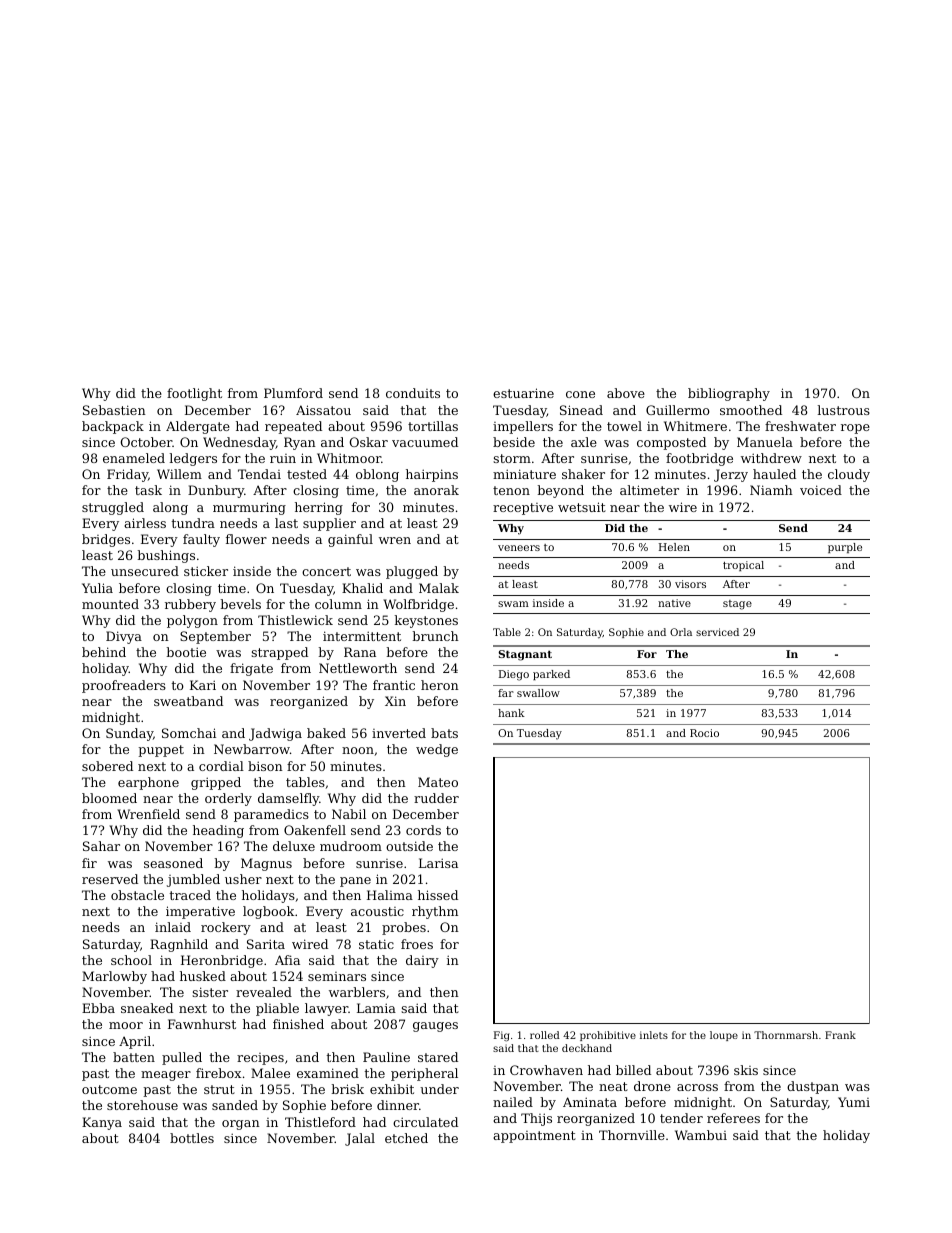  Describe the element at coordinates (114, 410) in the document. I see `Sebastien` at that location.
